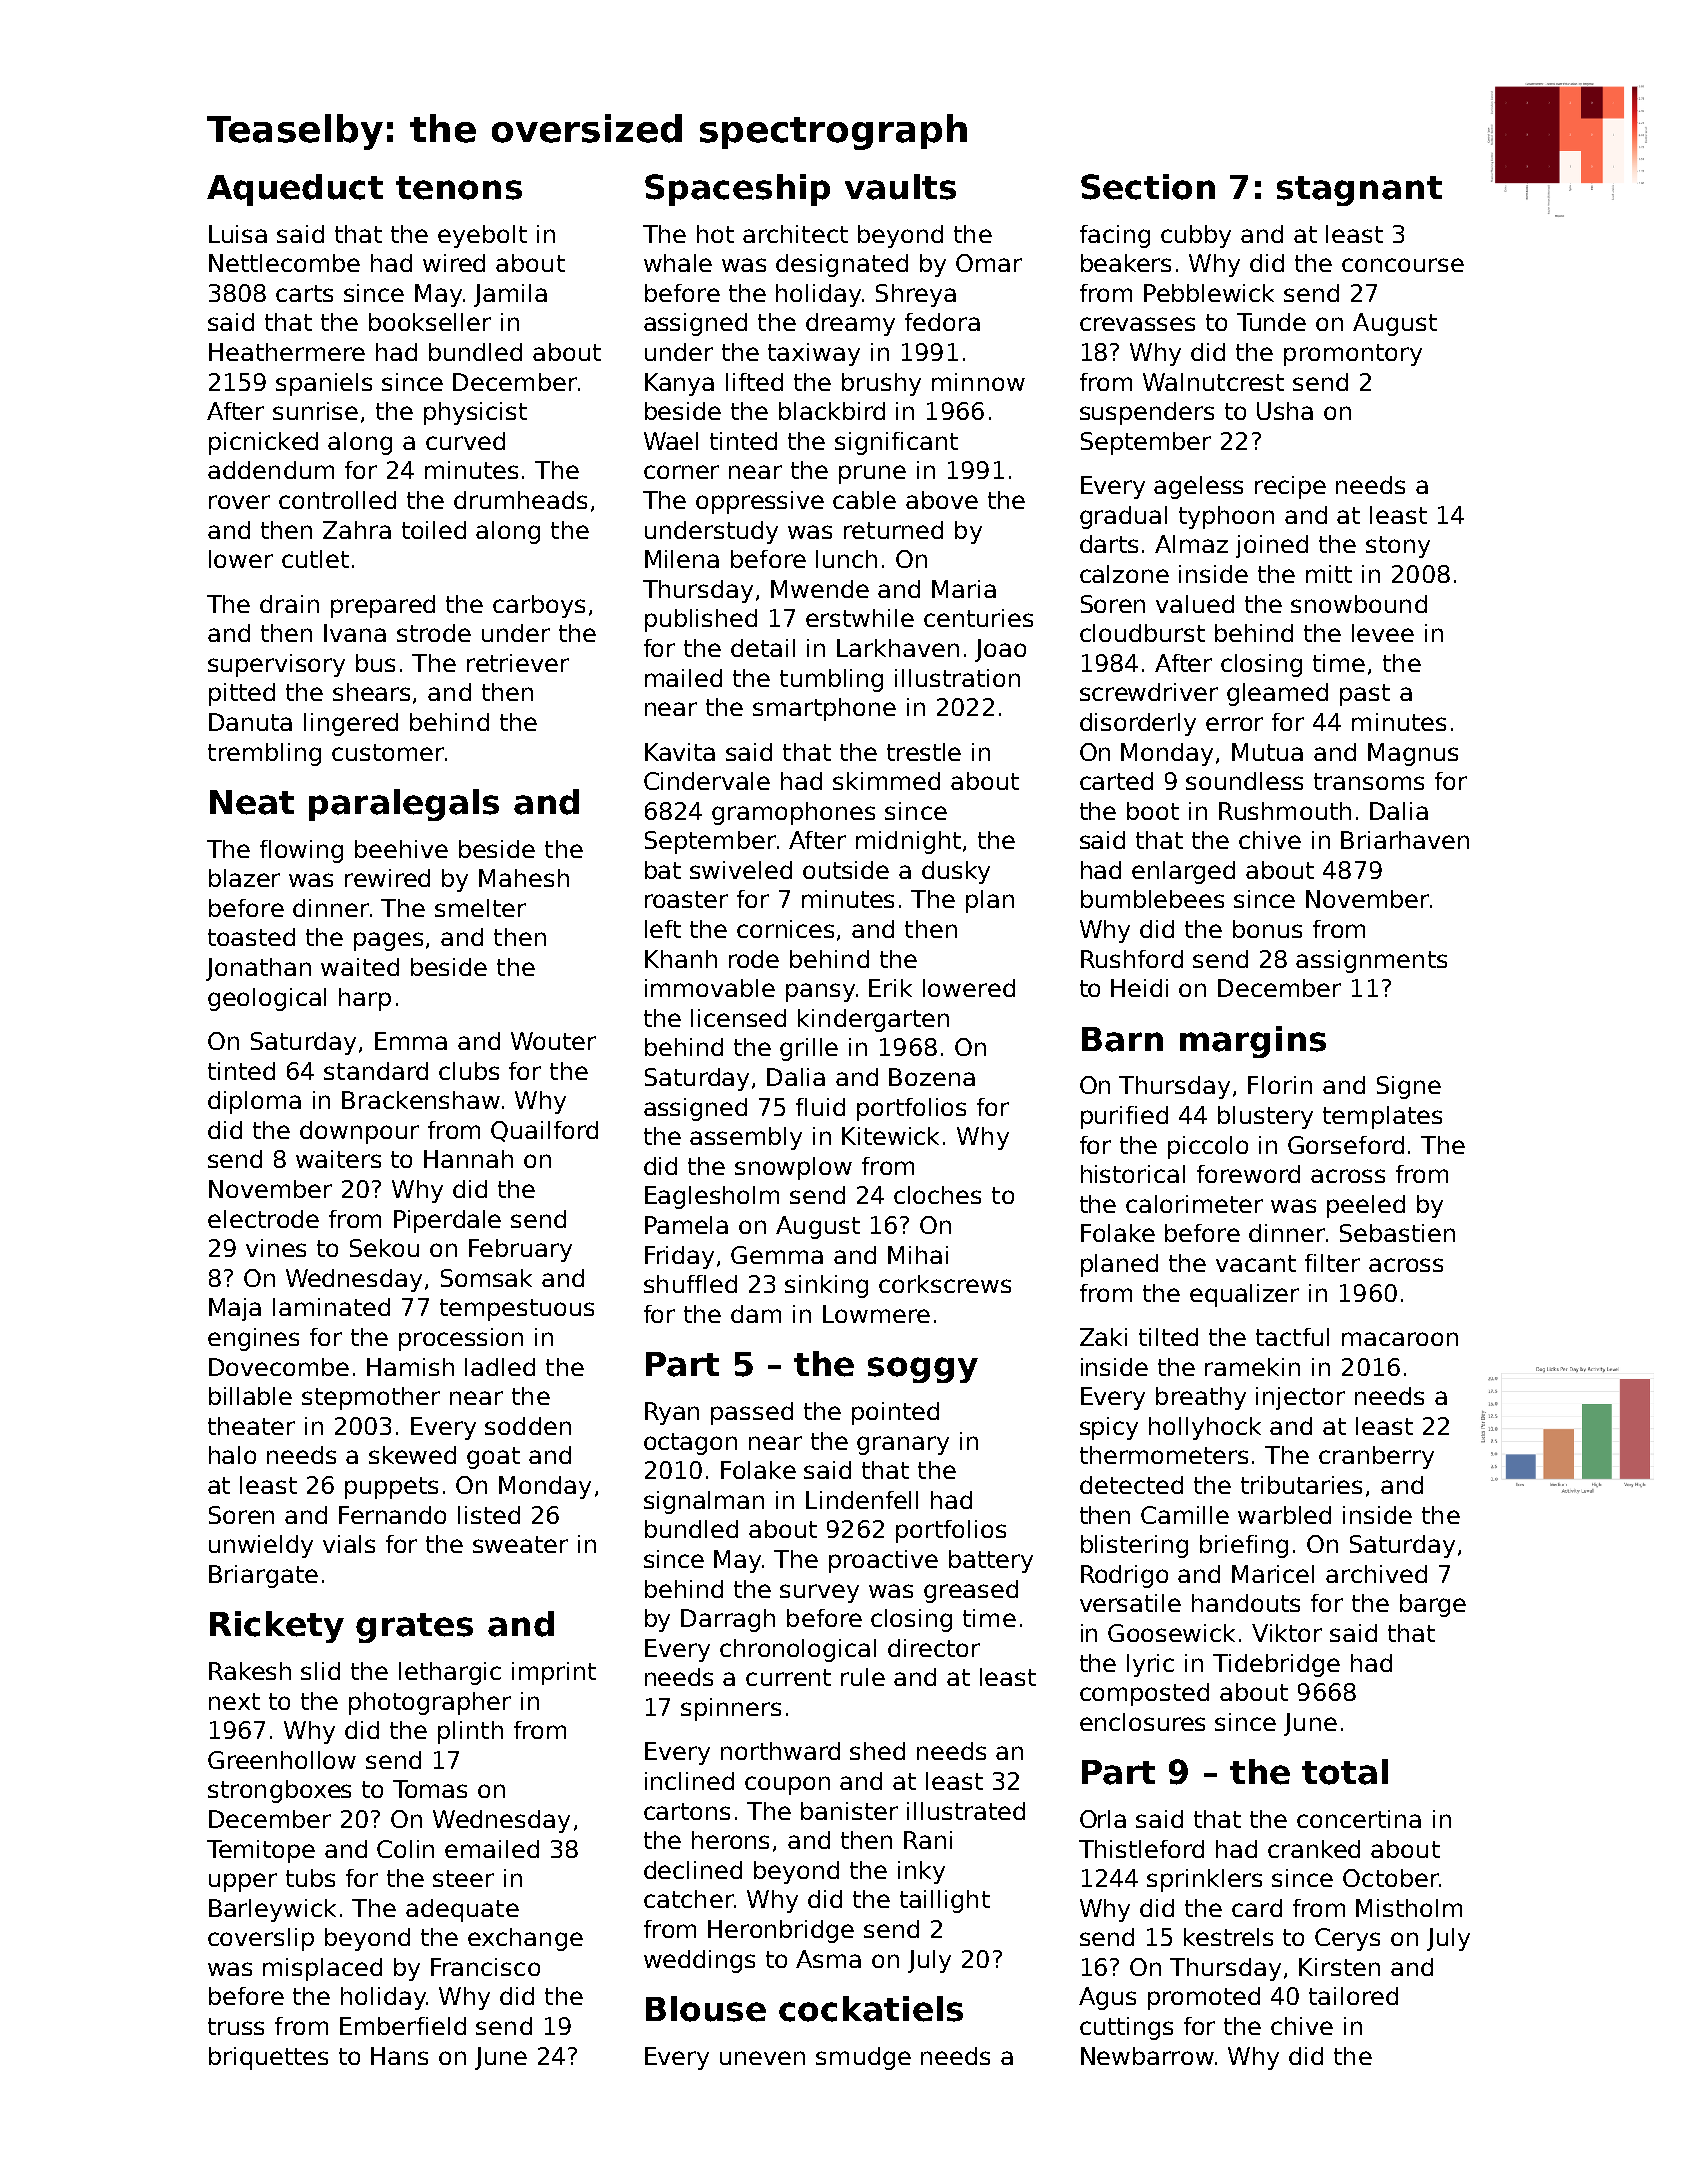 This screenshot has width=1683, height=2178. Describe the element at coordinates (1147, 2056) in the screenshot. I see `Newbarrow` at that location.
